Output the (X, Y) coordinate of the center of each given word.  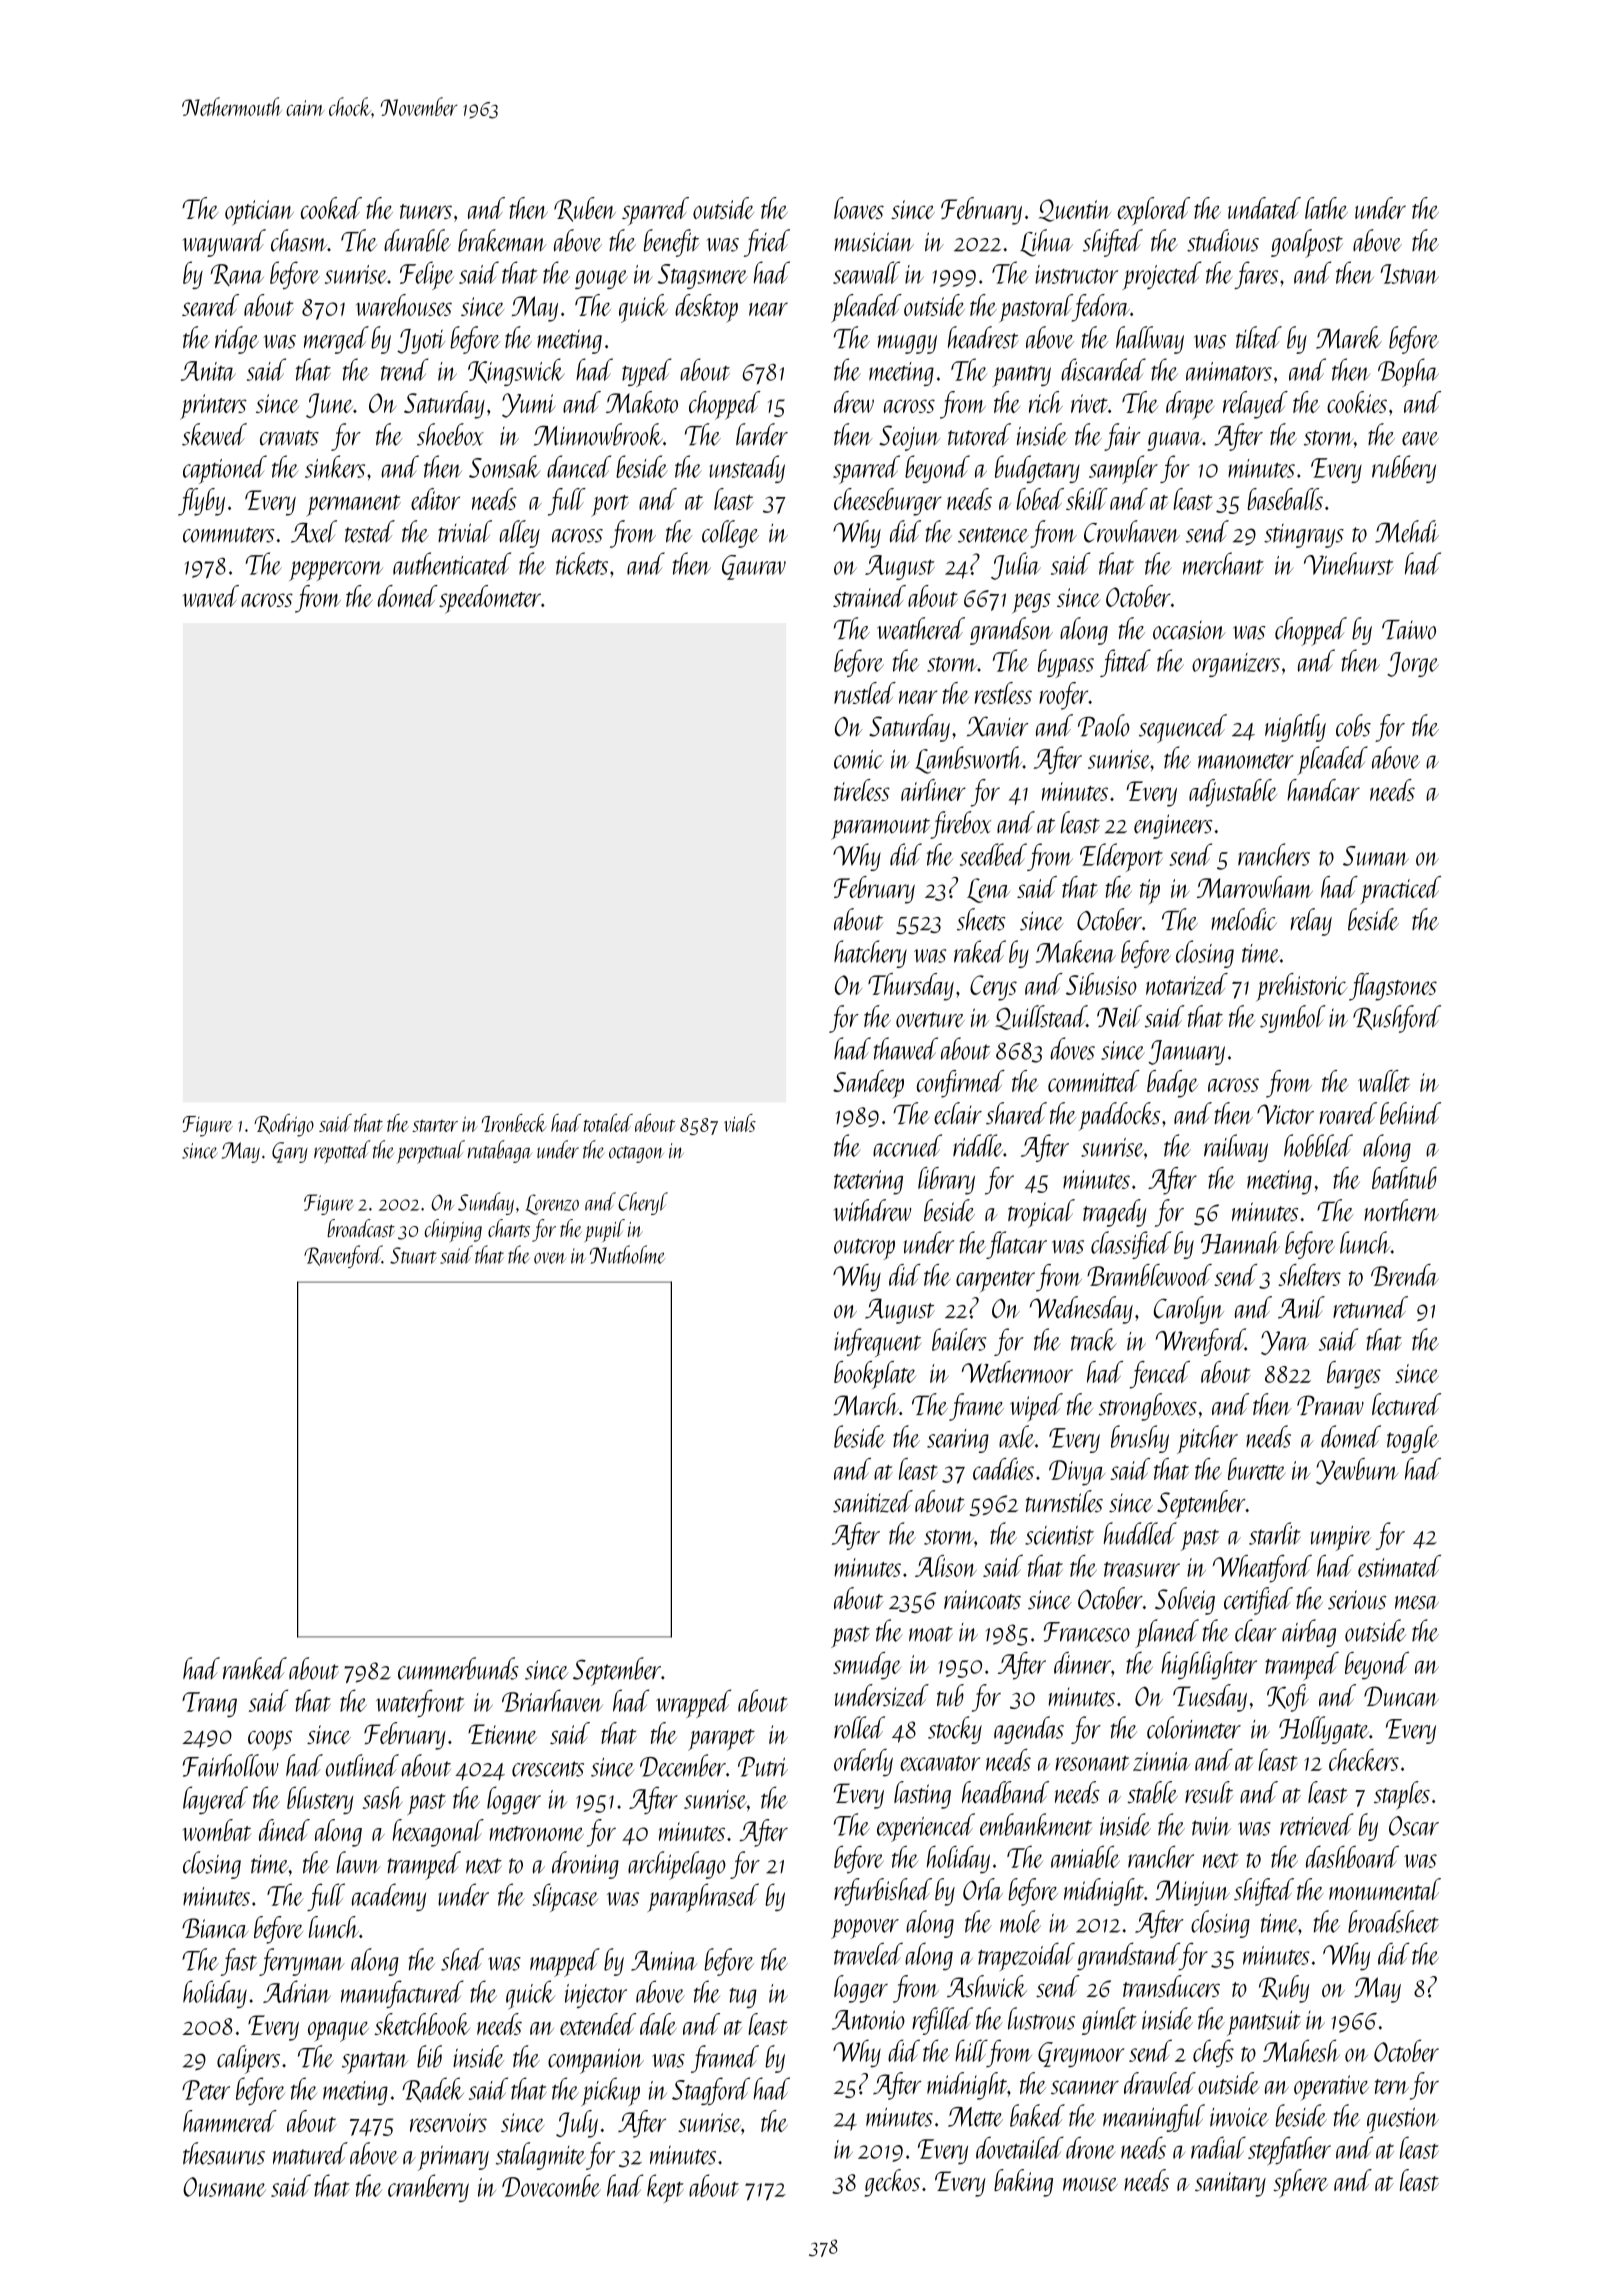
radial (1218, 2147)
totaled (608, 1123)
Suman (1376, 856)
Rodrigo (284, 1125)
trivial (465, 531)
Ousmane (224, 2187)
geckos (892, 2183)
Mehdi (1407, 531)
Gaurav (754, 567)
